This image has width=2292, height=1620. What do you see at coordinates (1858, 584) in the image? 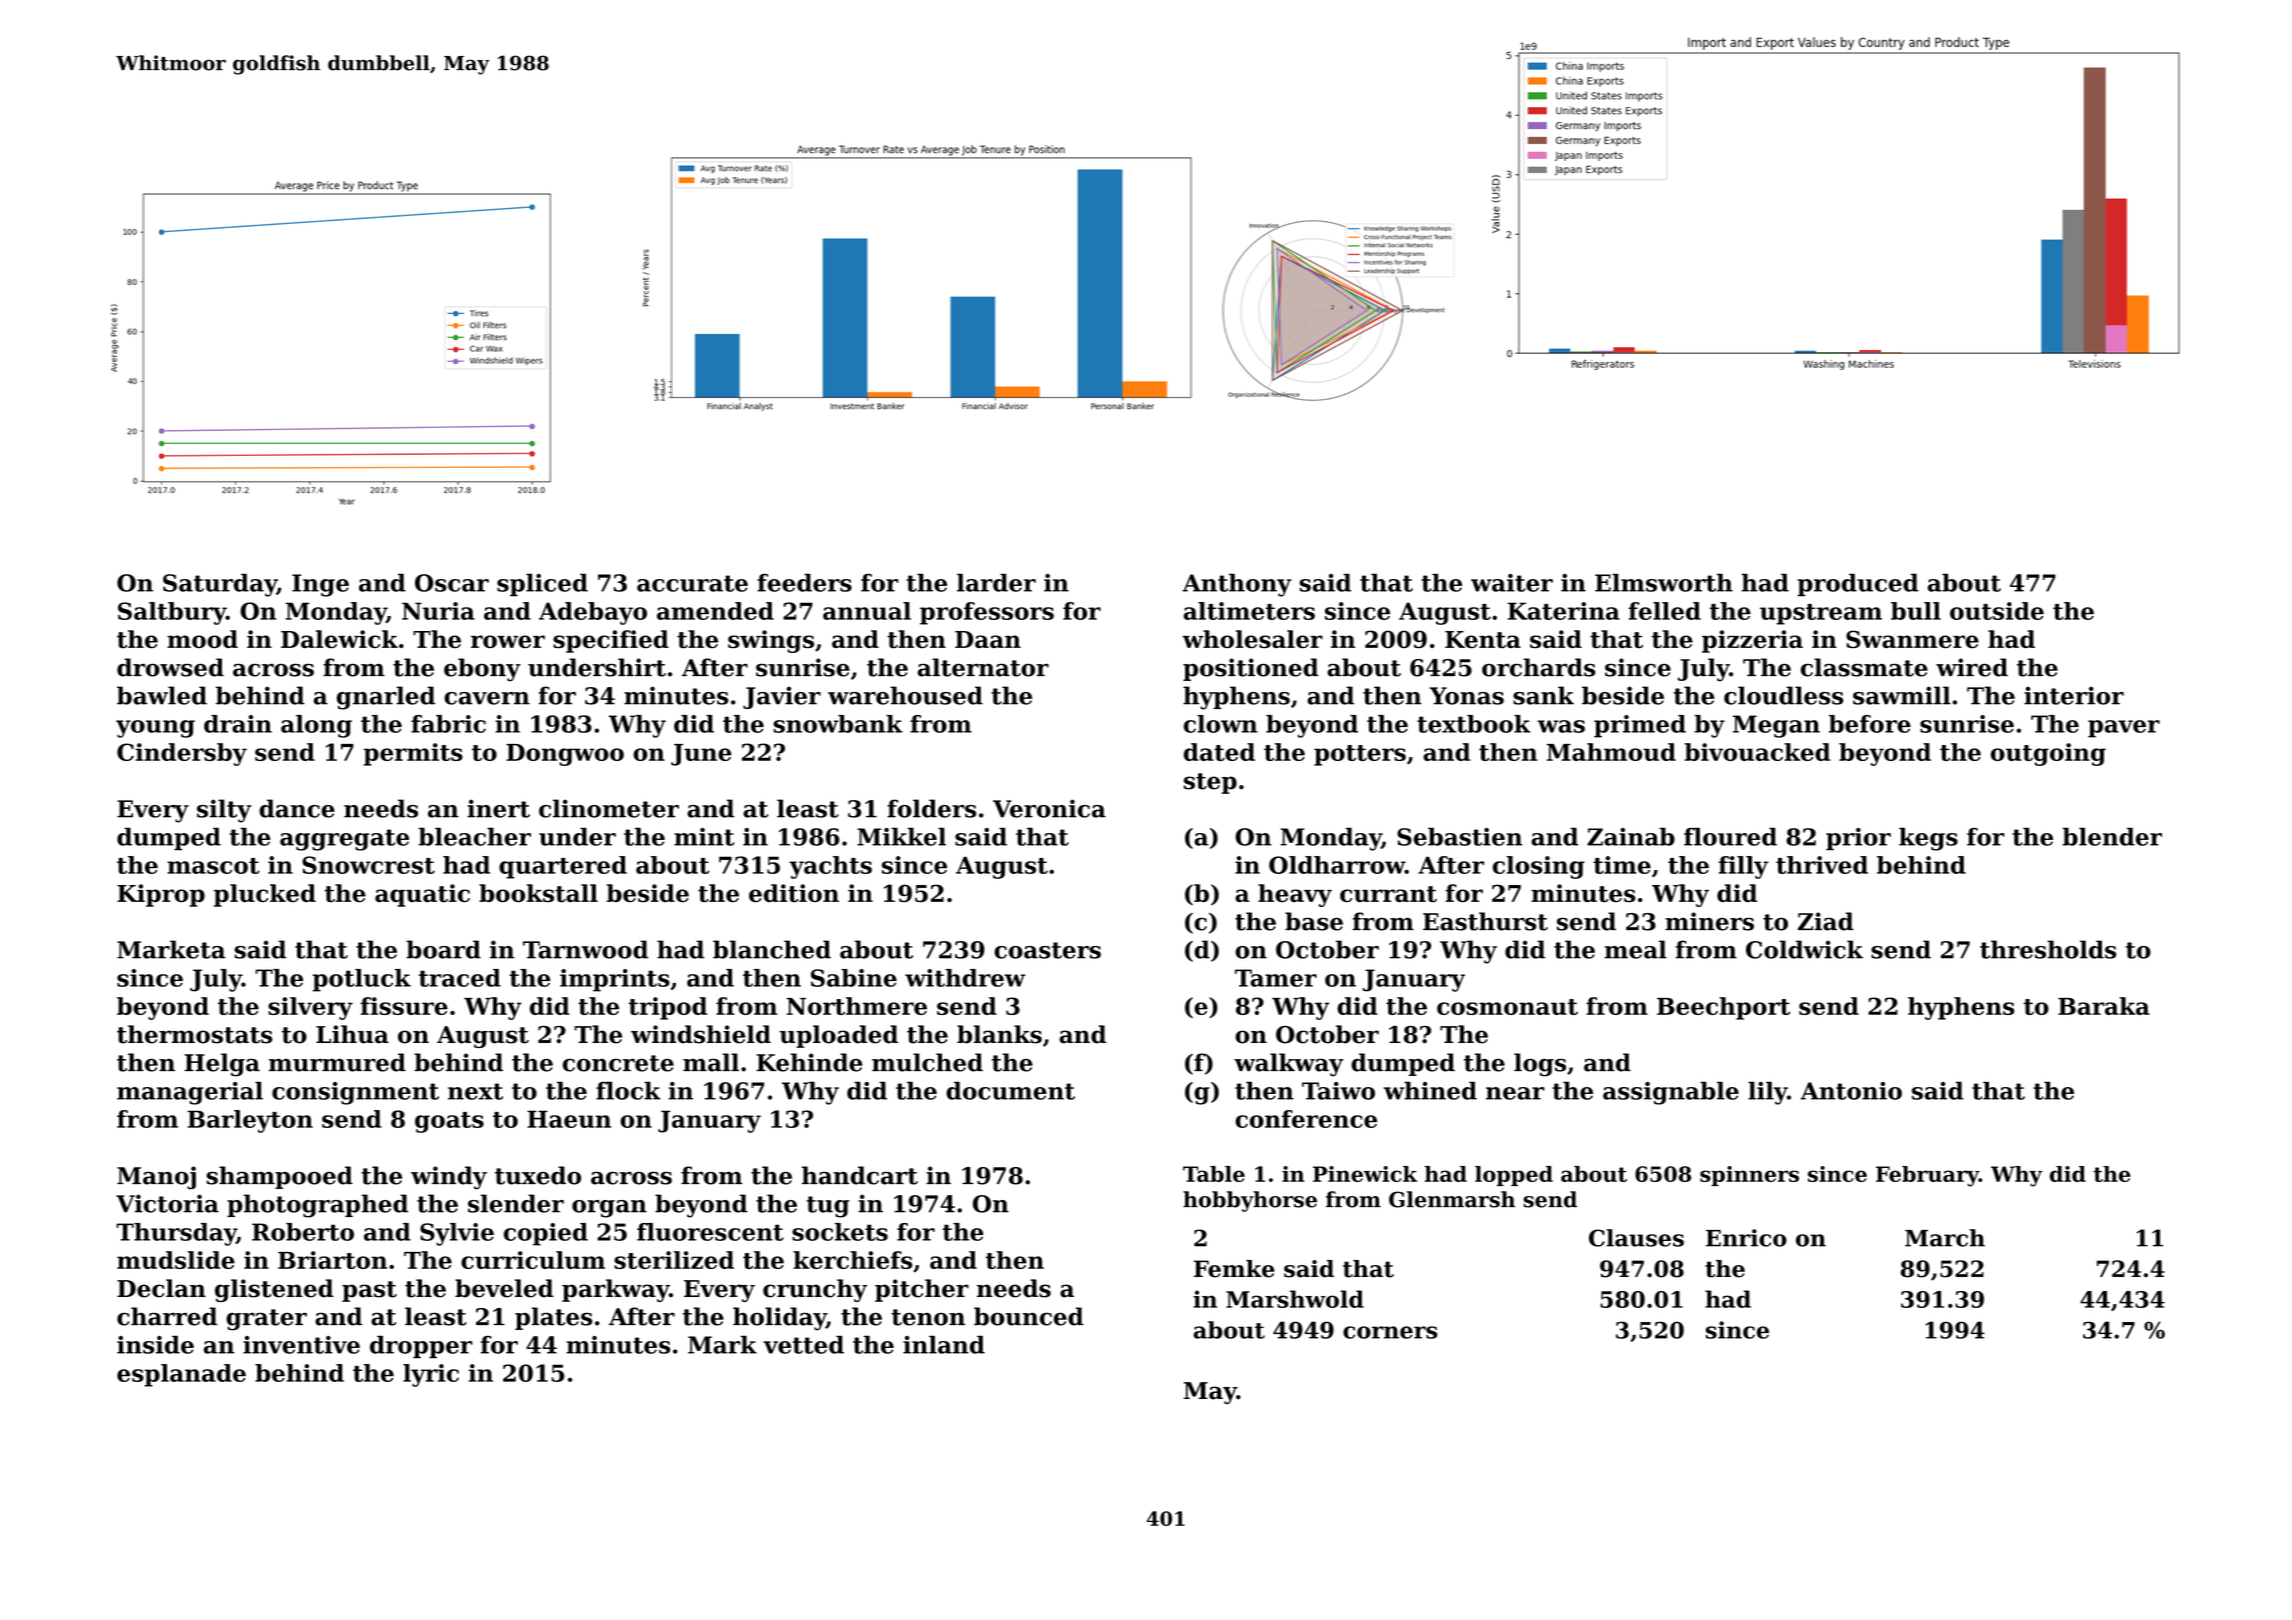
I see `produced` at bounding box center [1858, 584].
